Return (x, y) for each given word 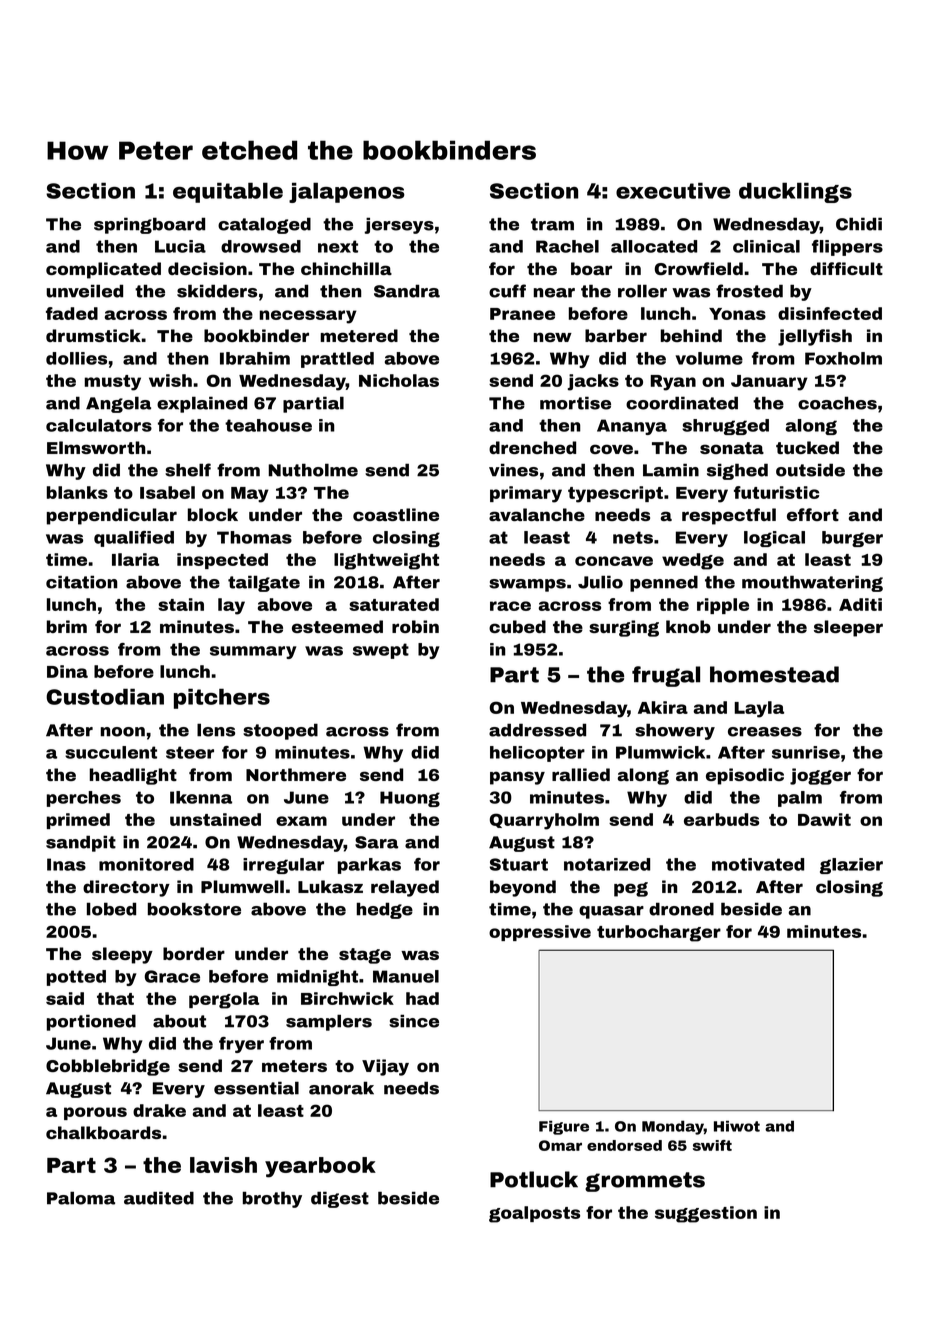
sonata (732, 448)
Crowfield (699, 268)
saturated (394, 604)
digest (340, 1199)
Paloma (81, 1198)
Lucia (180, 246)
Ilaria (135, 559)
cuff (507, 291)
